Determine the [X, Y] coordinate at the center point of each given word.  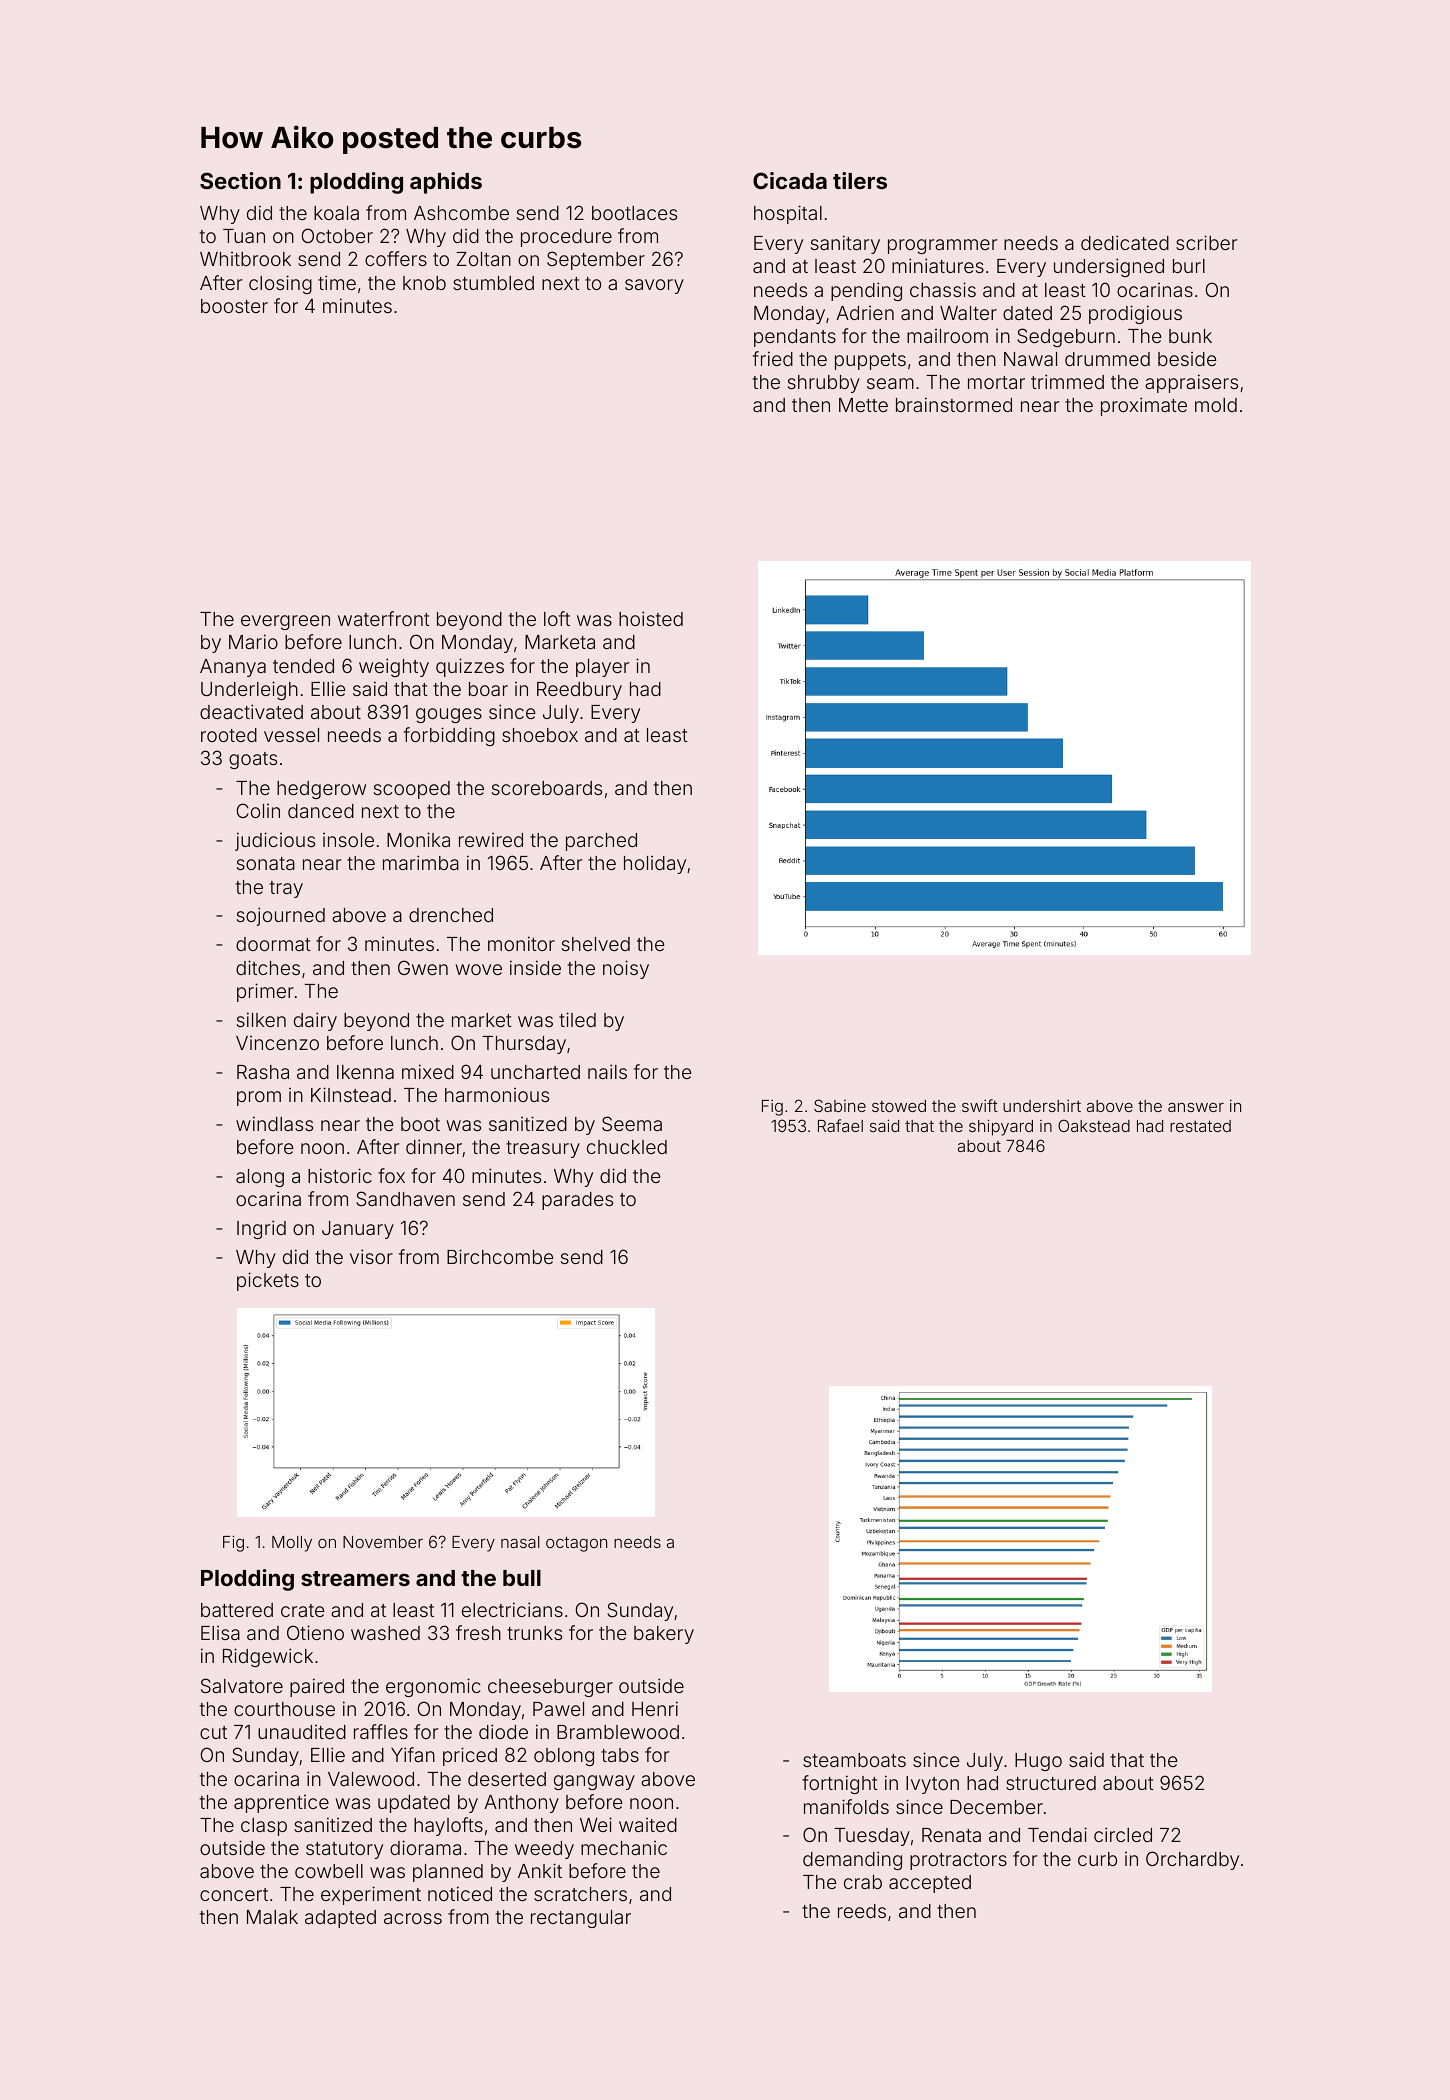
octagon [576, 1544]
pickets [268, 1281]
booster [234, 306]
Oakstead [1094, 1125]
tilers [860, 180]
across [413, 1918]
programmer [942, 246]
